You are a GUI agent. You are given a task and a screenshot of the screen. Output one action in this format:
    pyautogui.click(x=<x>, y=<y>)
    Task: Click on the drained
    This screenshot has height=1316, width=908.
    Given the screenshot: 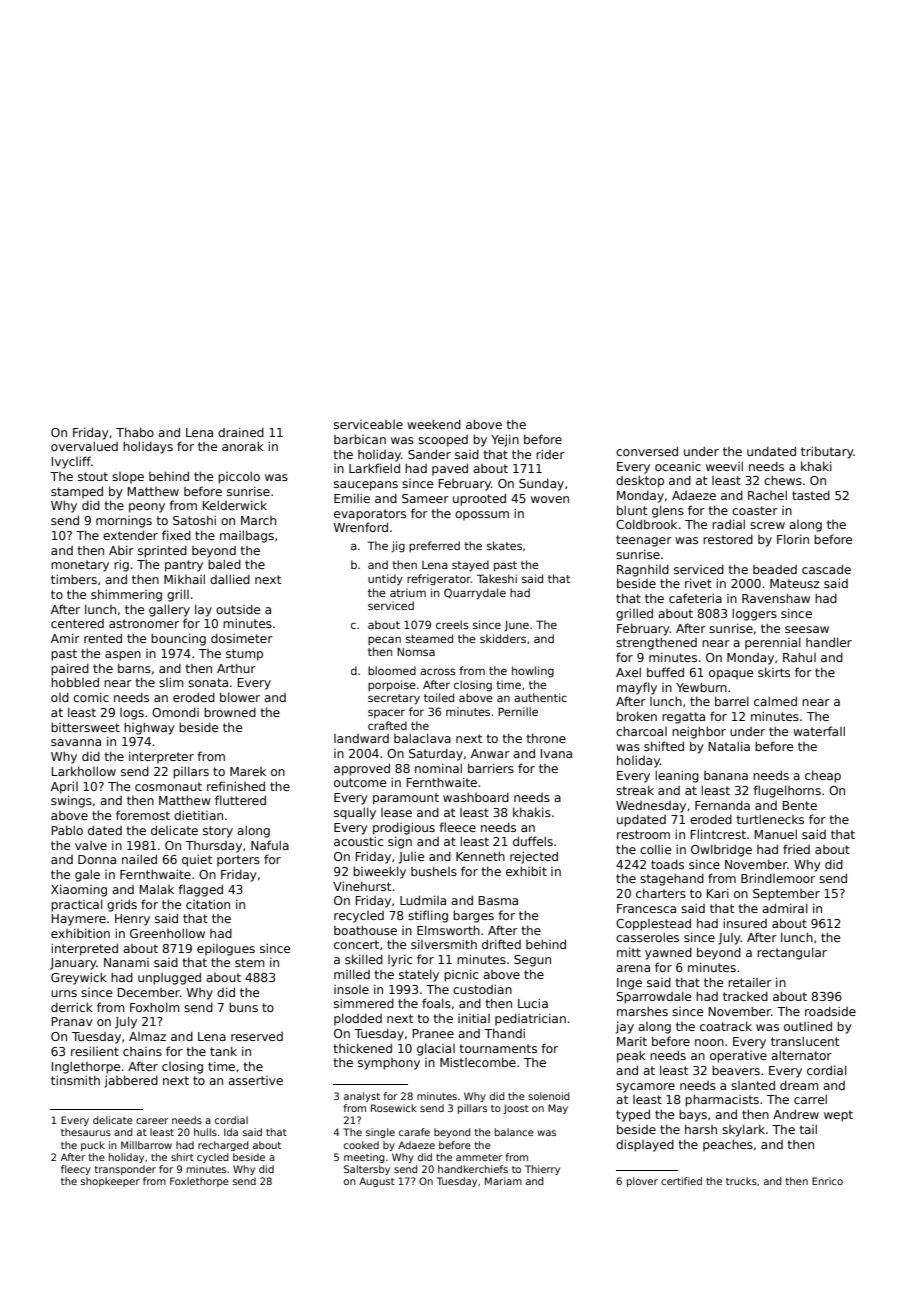 What is the action you would take?
    pyautogui.click(x=241, y=432)
